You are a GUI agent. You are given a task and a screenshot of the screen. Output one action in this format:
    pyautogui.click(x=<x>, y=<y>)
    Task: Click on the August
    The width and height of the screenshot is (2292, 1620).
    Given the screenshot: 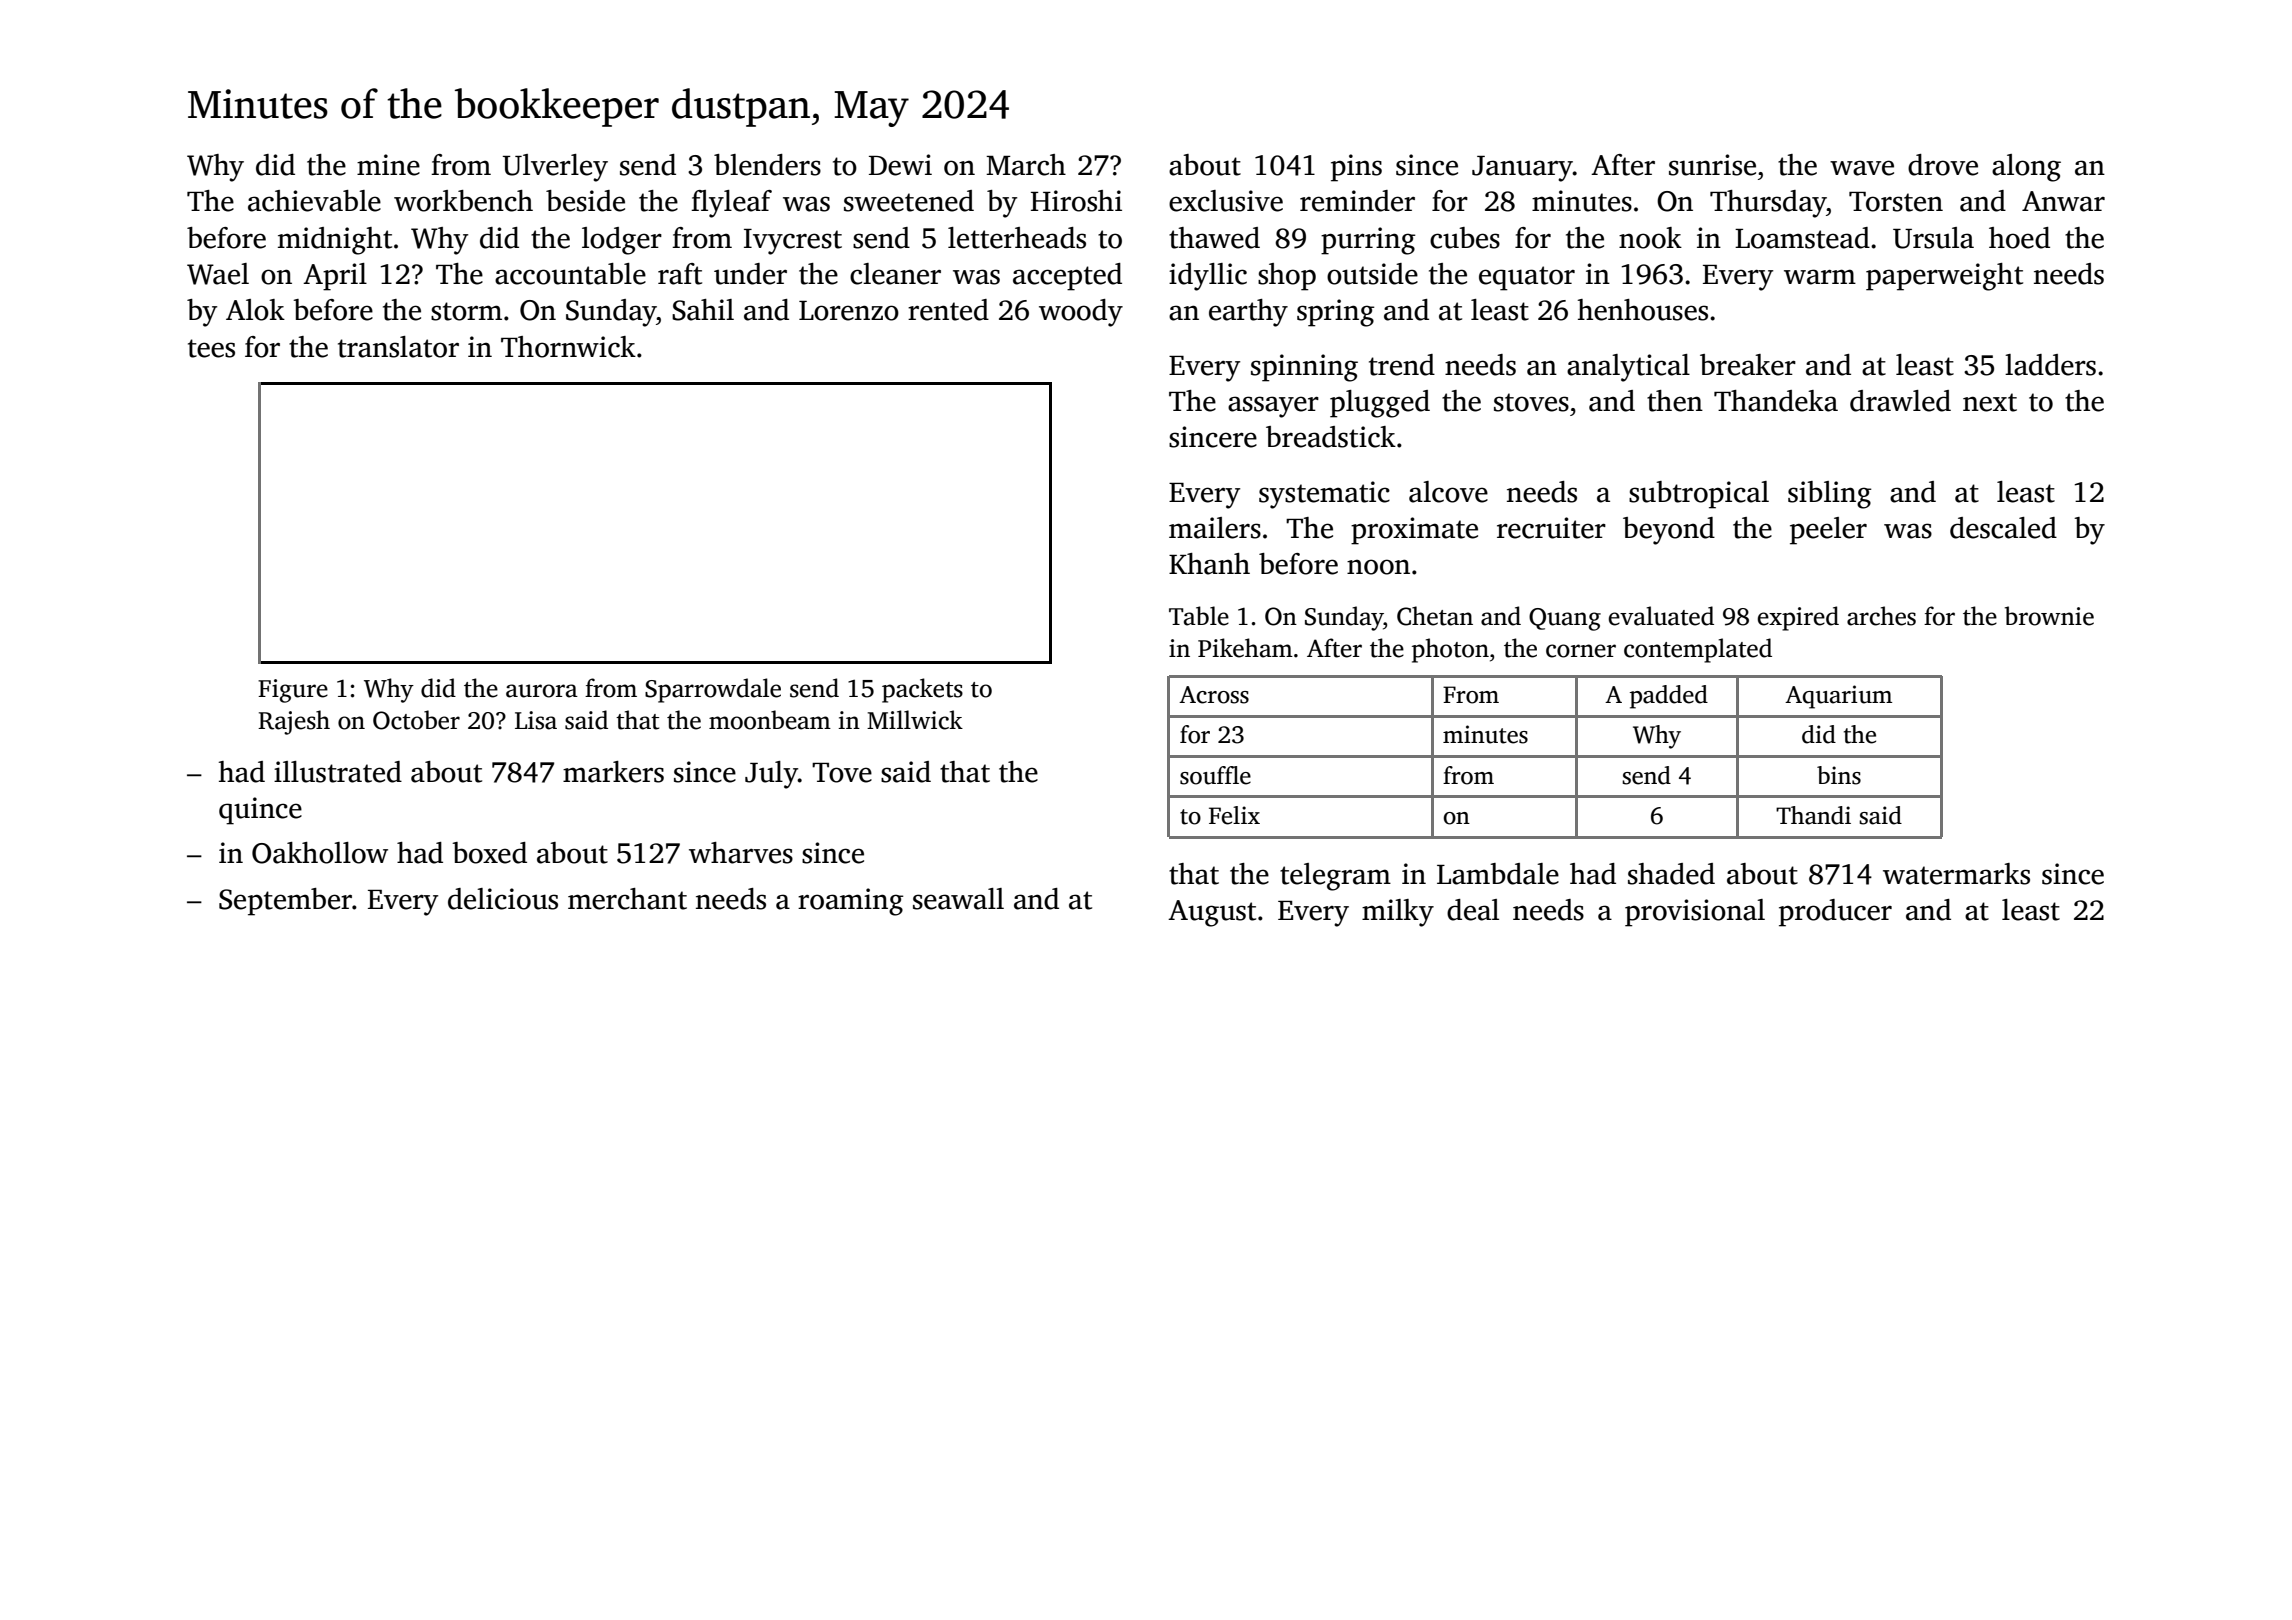 What is the action you would take?
    pyautogui.click(x=1212, y=913)
